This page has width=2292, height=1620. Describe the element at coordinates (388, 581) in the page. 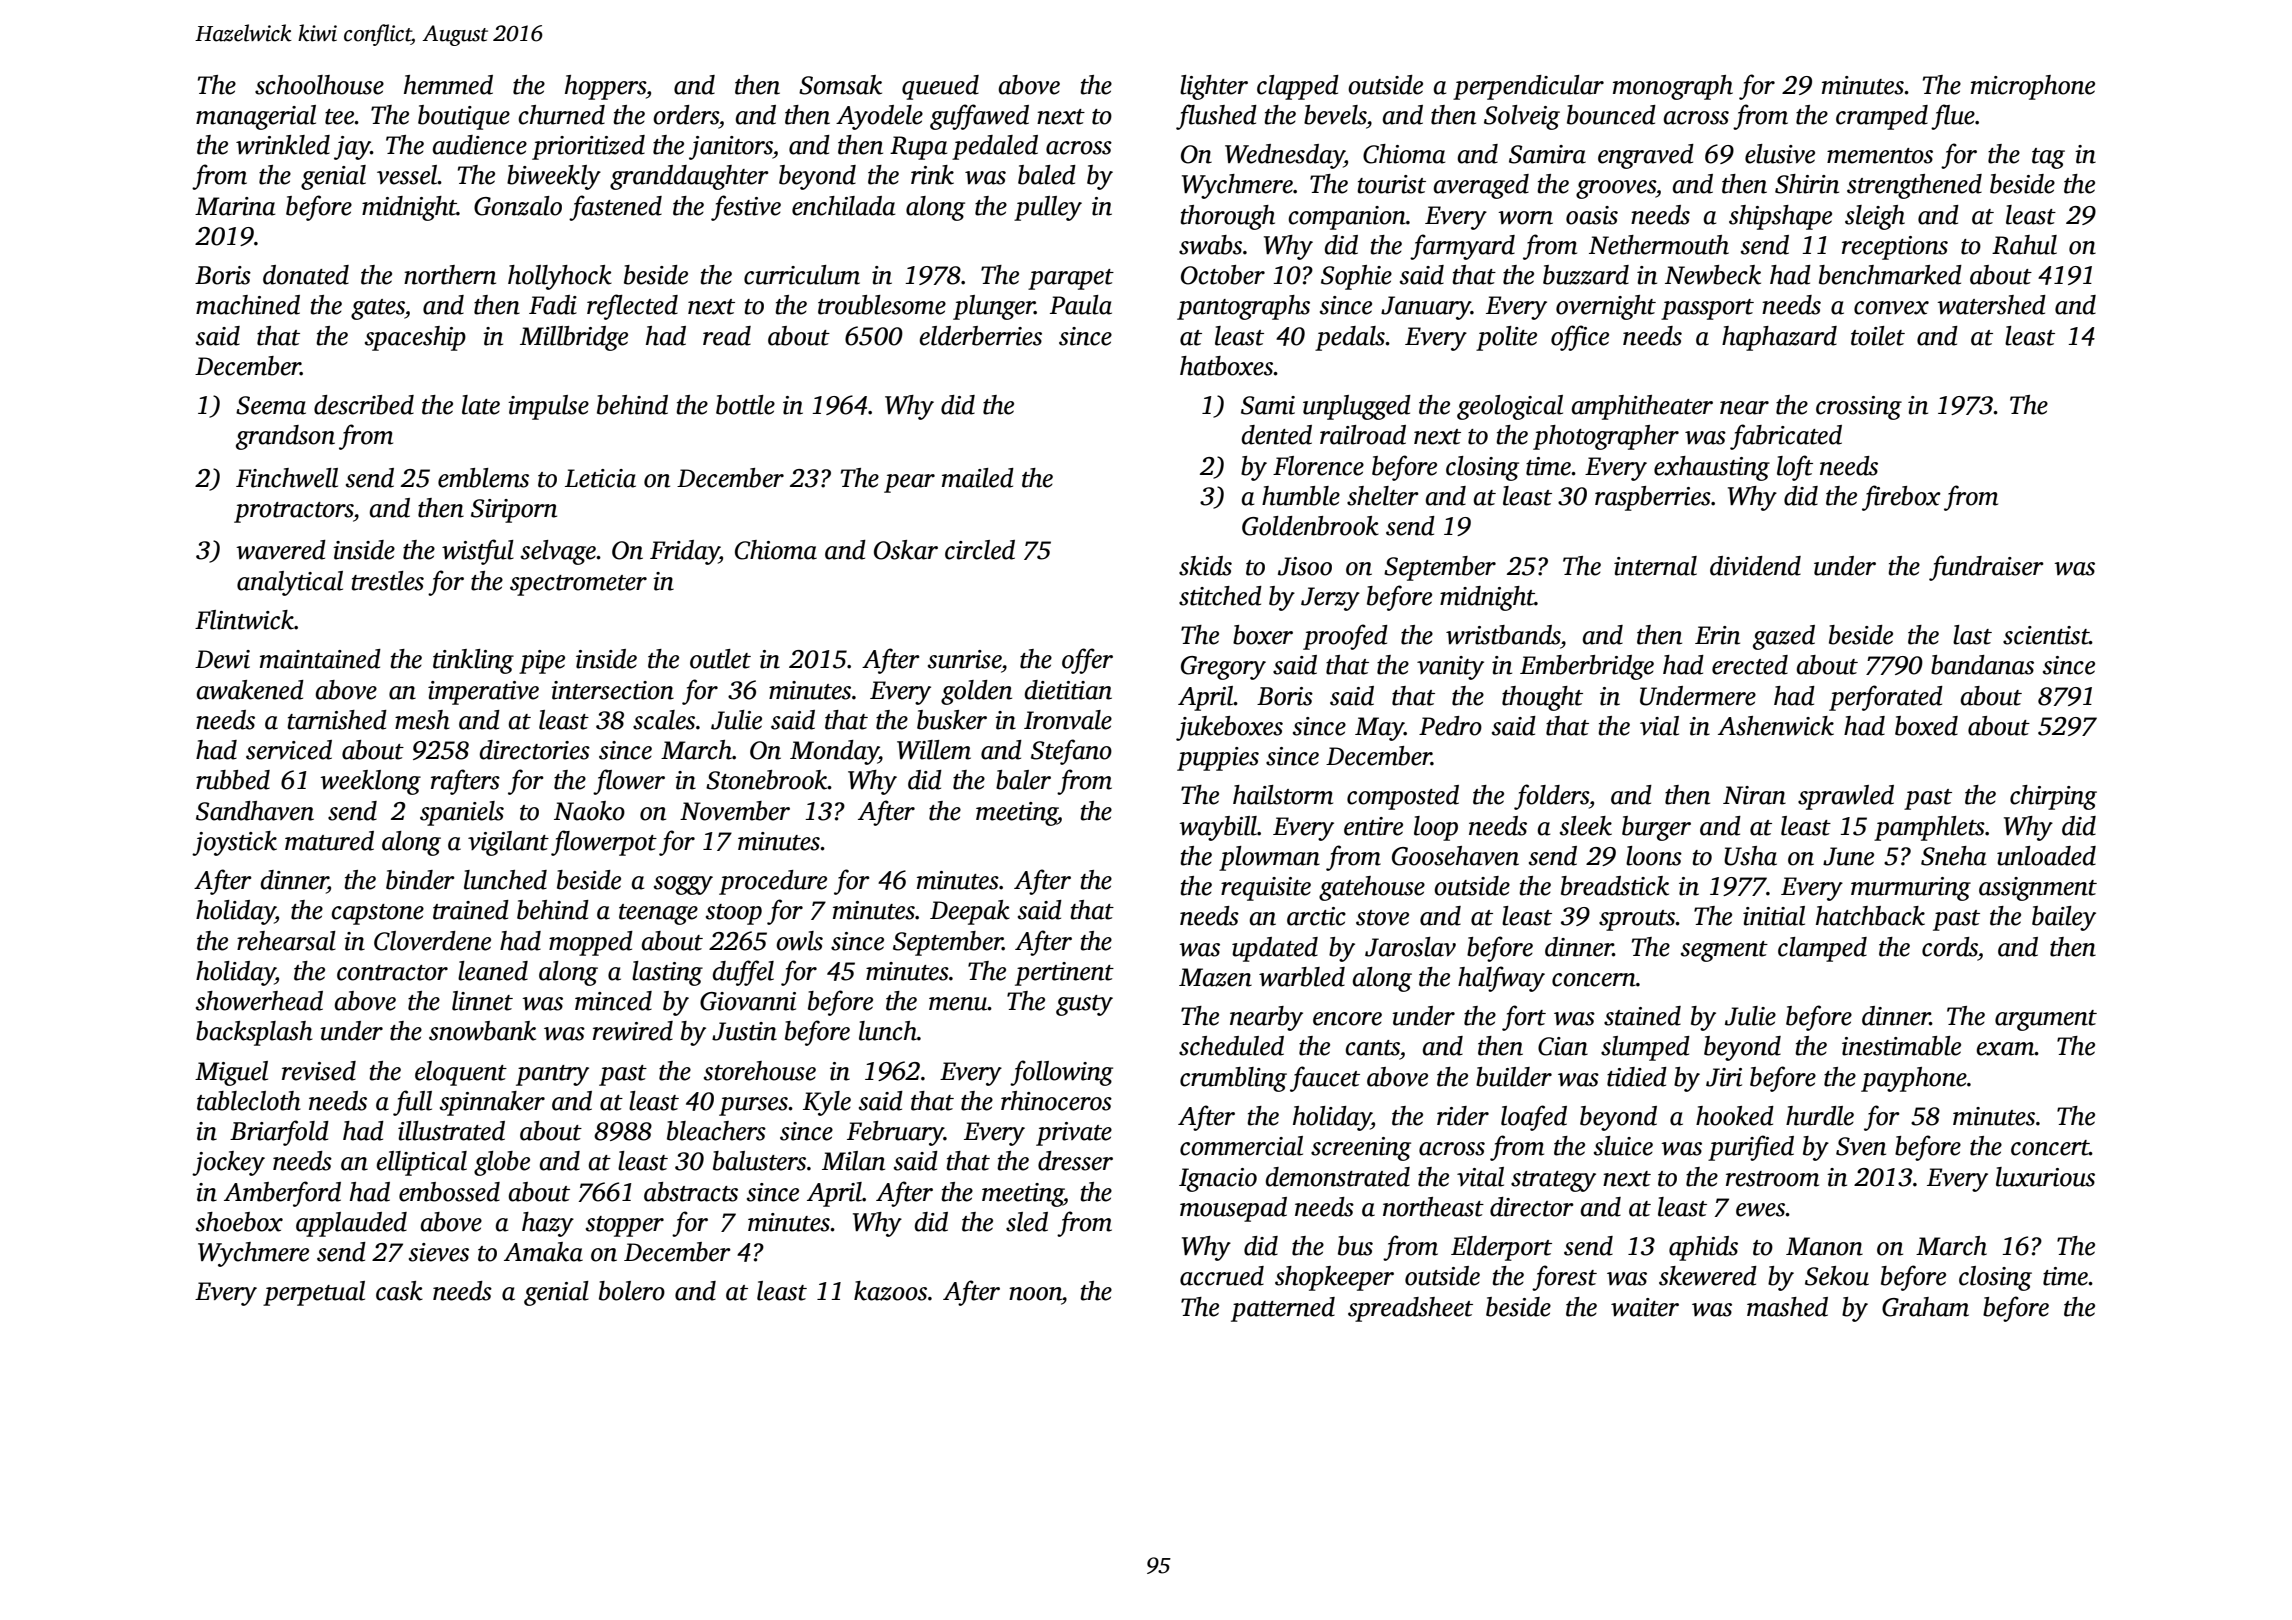

I see `trestles` at that location.
